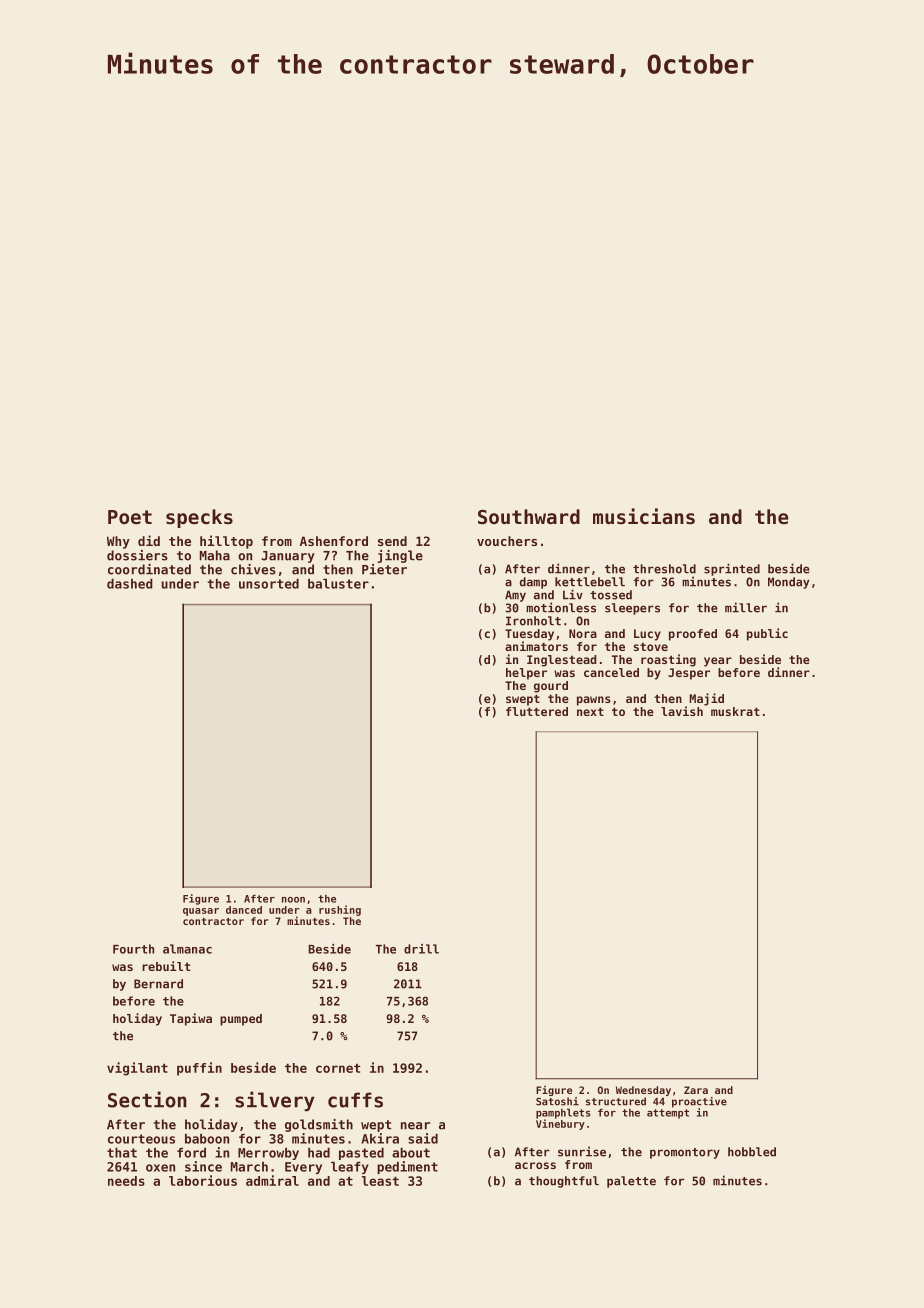 The width and height of the page is (924, 1308). What do you see at coordinates (564, 1182) in the page?
I see `thoughtful` at bounding box center [564, 1182].
